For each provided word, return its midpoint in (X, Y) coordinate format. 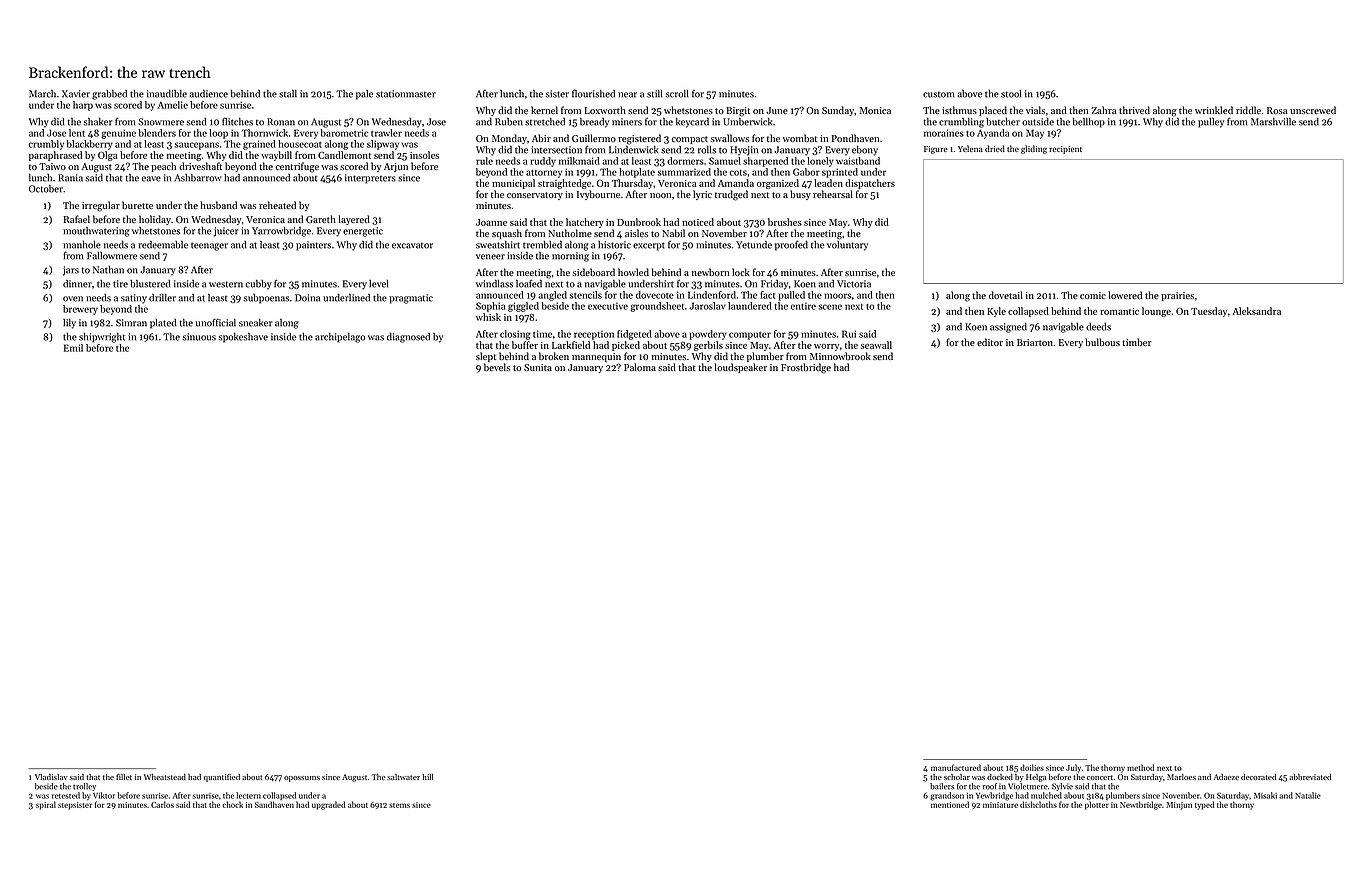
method (1140, 767)
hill (427, 777)
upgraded (328, 805)
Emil (73, 348)
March (42, 93)
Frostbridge (806, 368)
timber (1137, 342)
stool (1011, 94)
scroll (677, 93)
